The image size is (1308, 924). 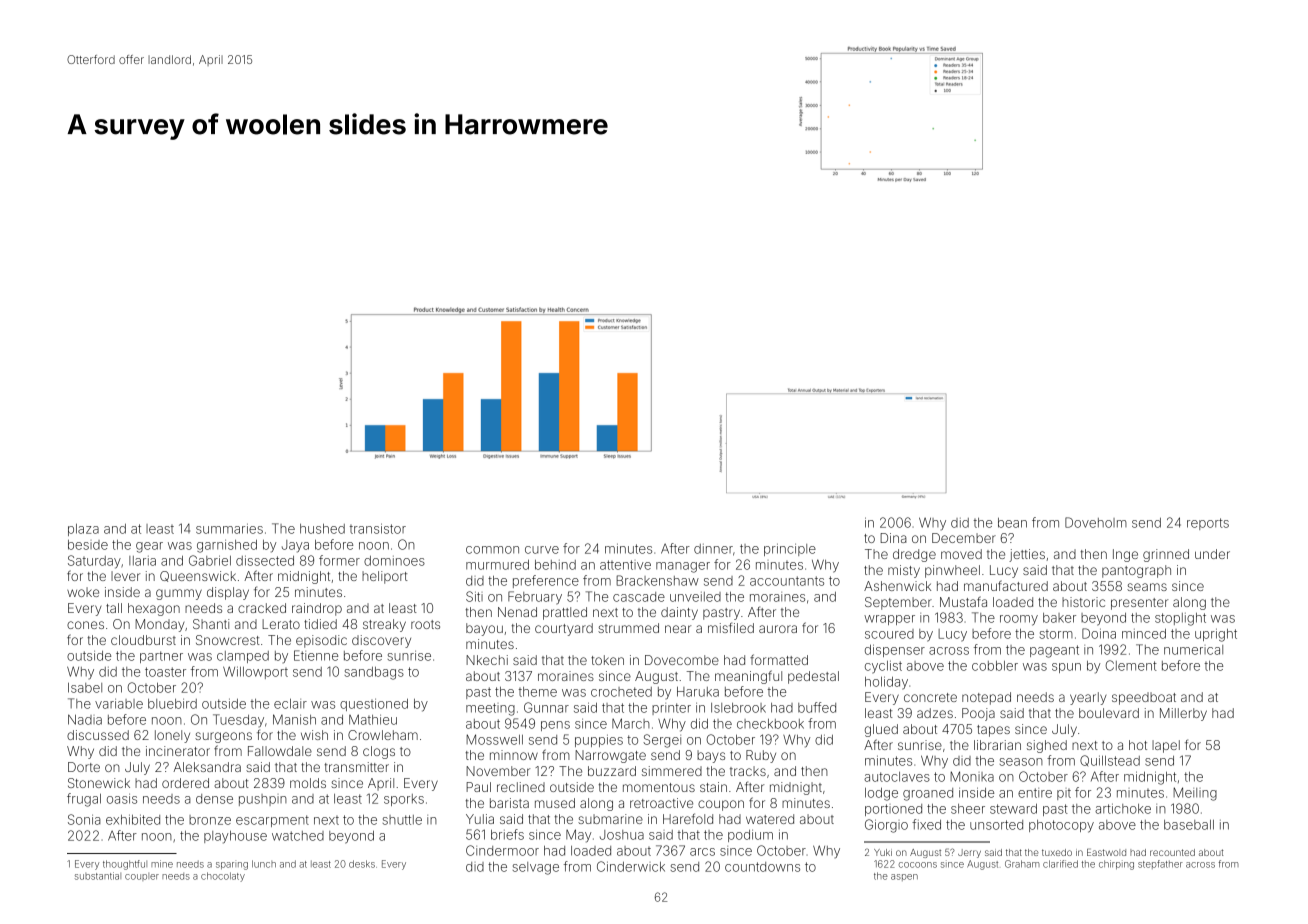 I want to click on dredge, so click(x=914, y=555).
